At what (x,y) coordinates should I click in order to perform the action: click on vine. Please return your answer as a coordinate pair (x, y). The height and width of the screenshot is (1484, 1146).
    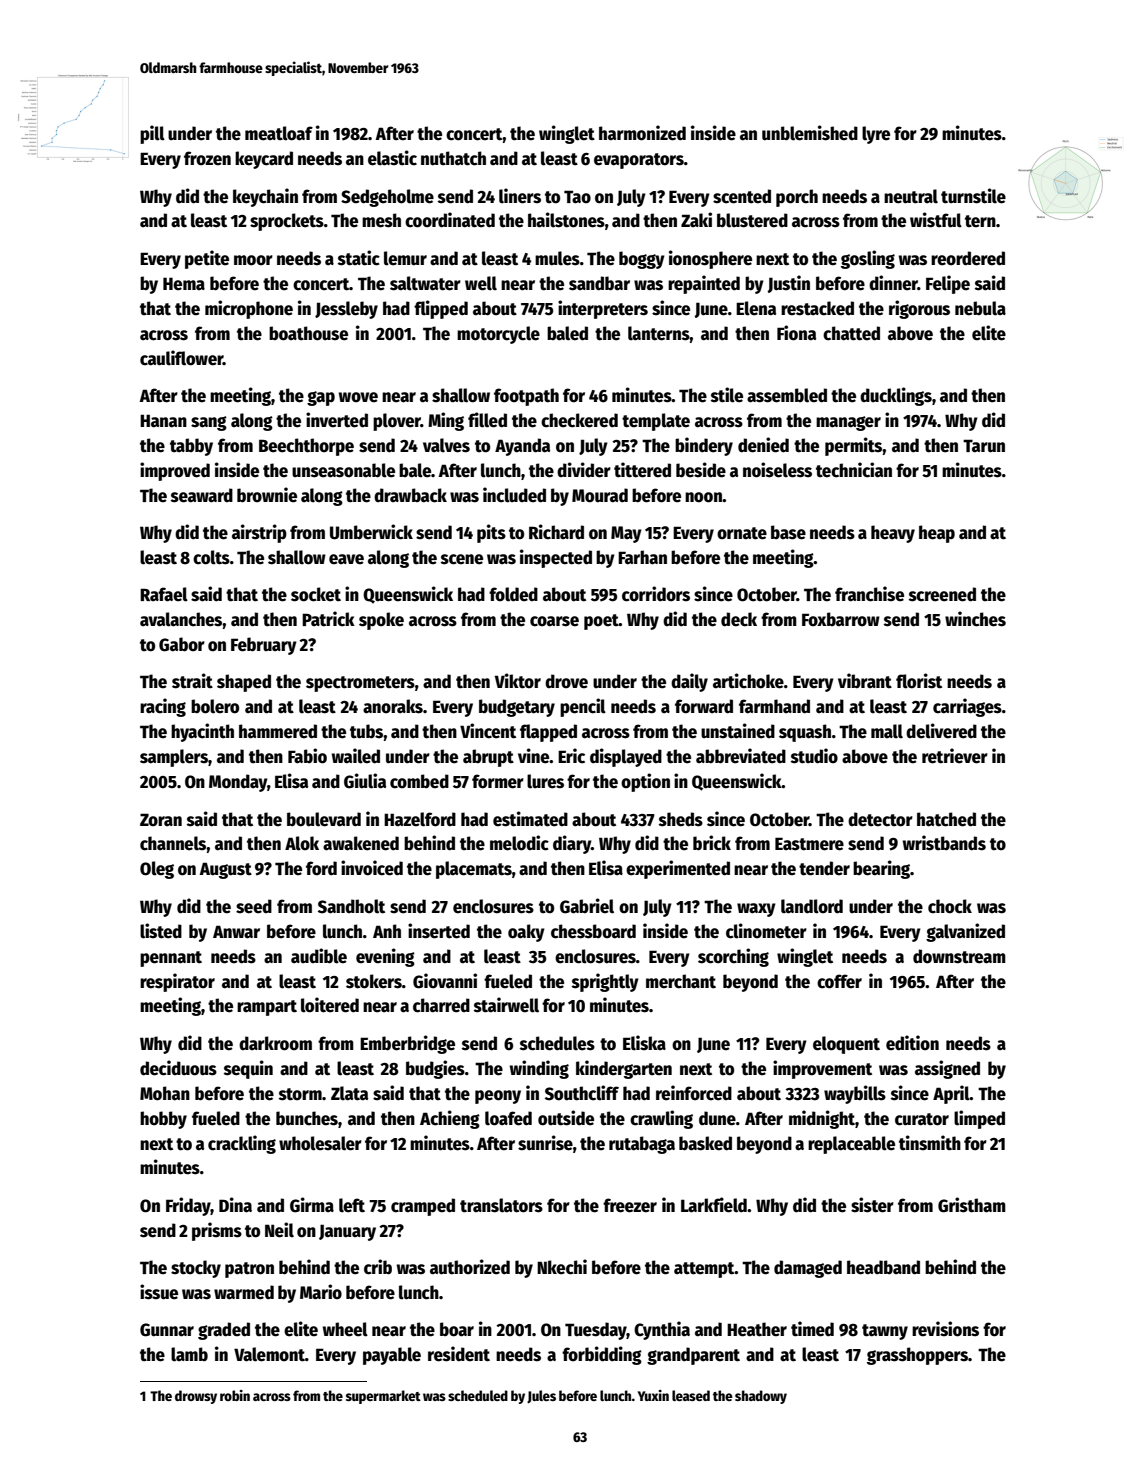
    Looking at the image, I should click on (534, 756).
